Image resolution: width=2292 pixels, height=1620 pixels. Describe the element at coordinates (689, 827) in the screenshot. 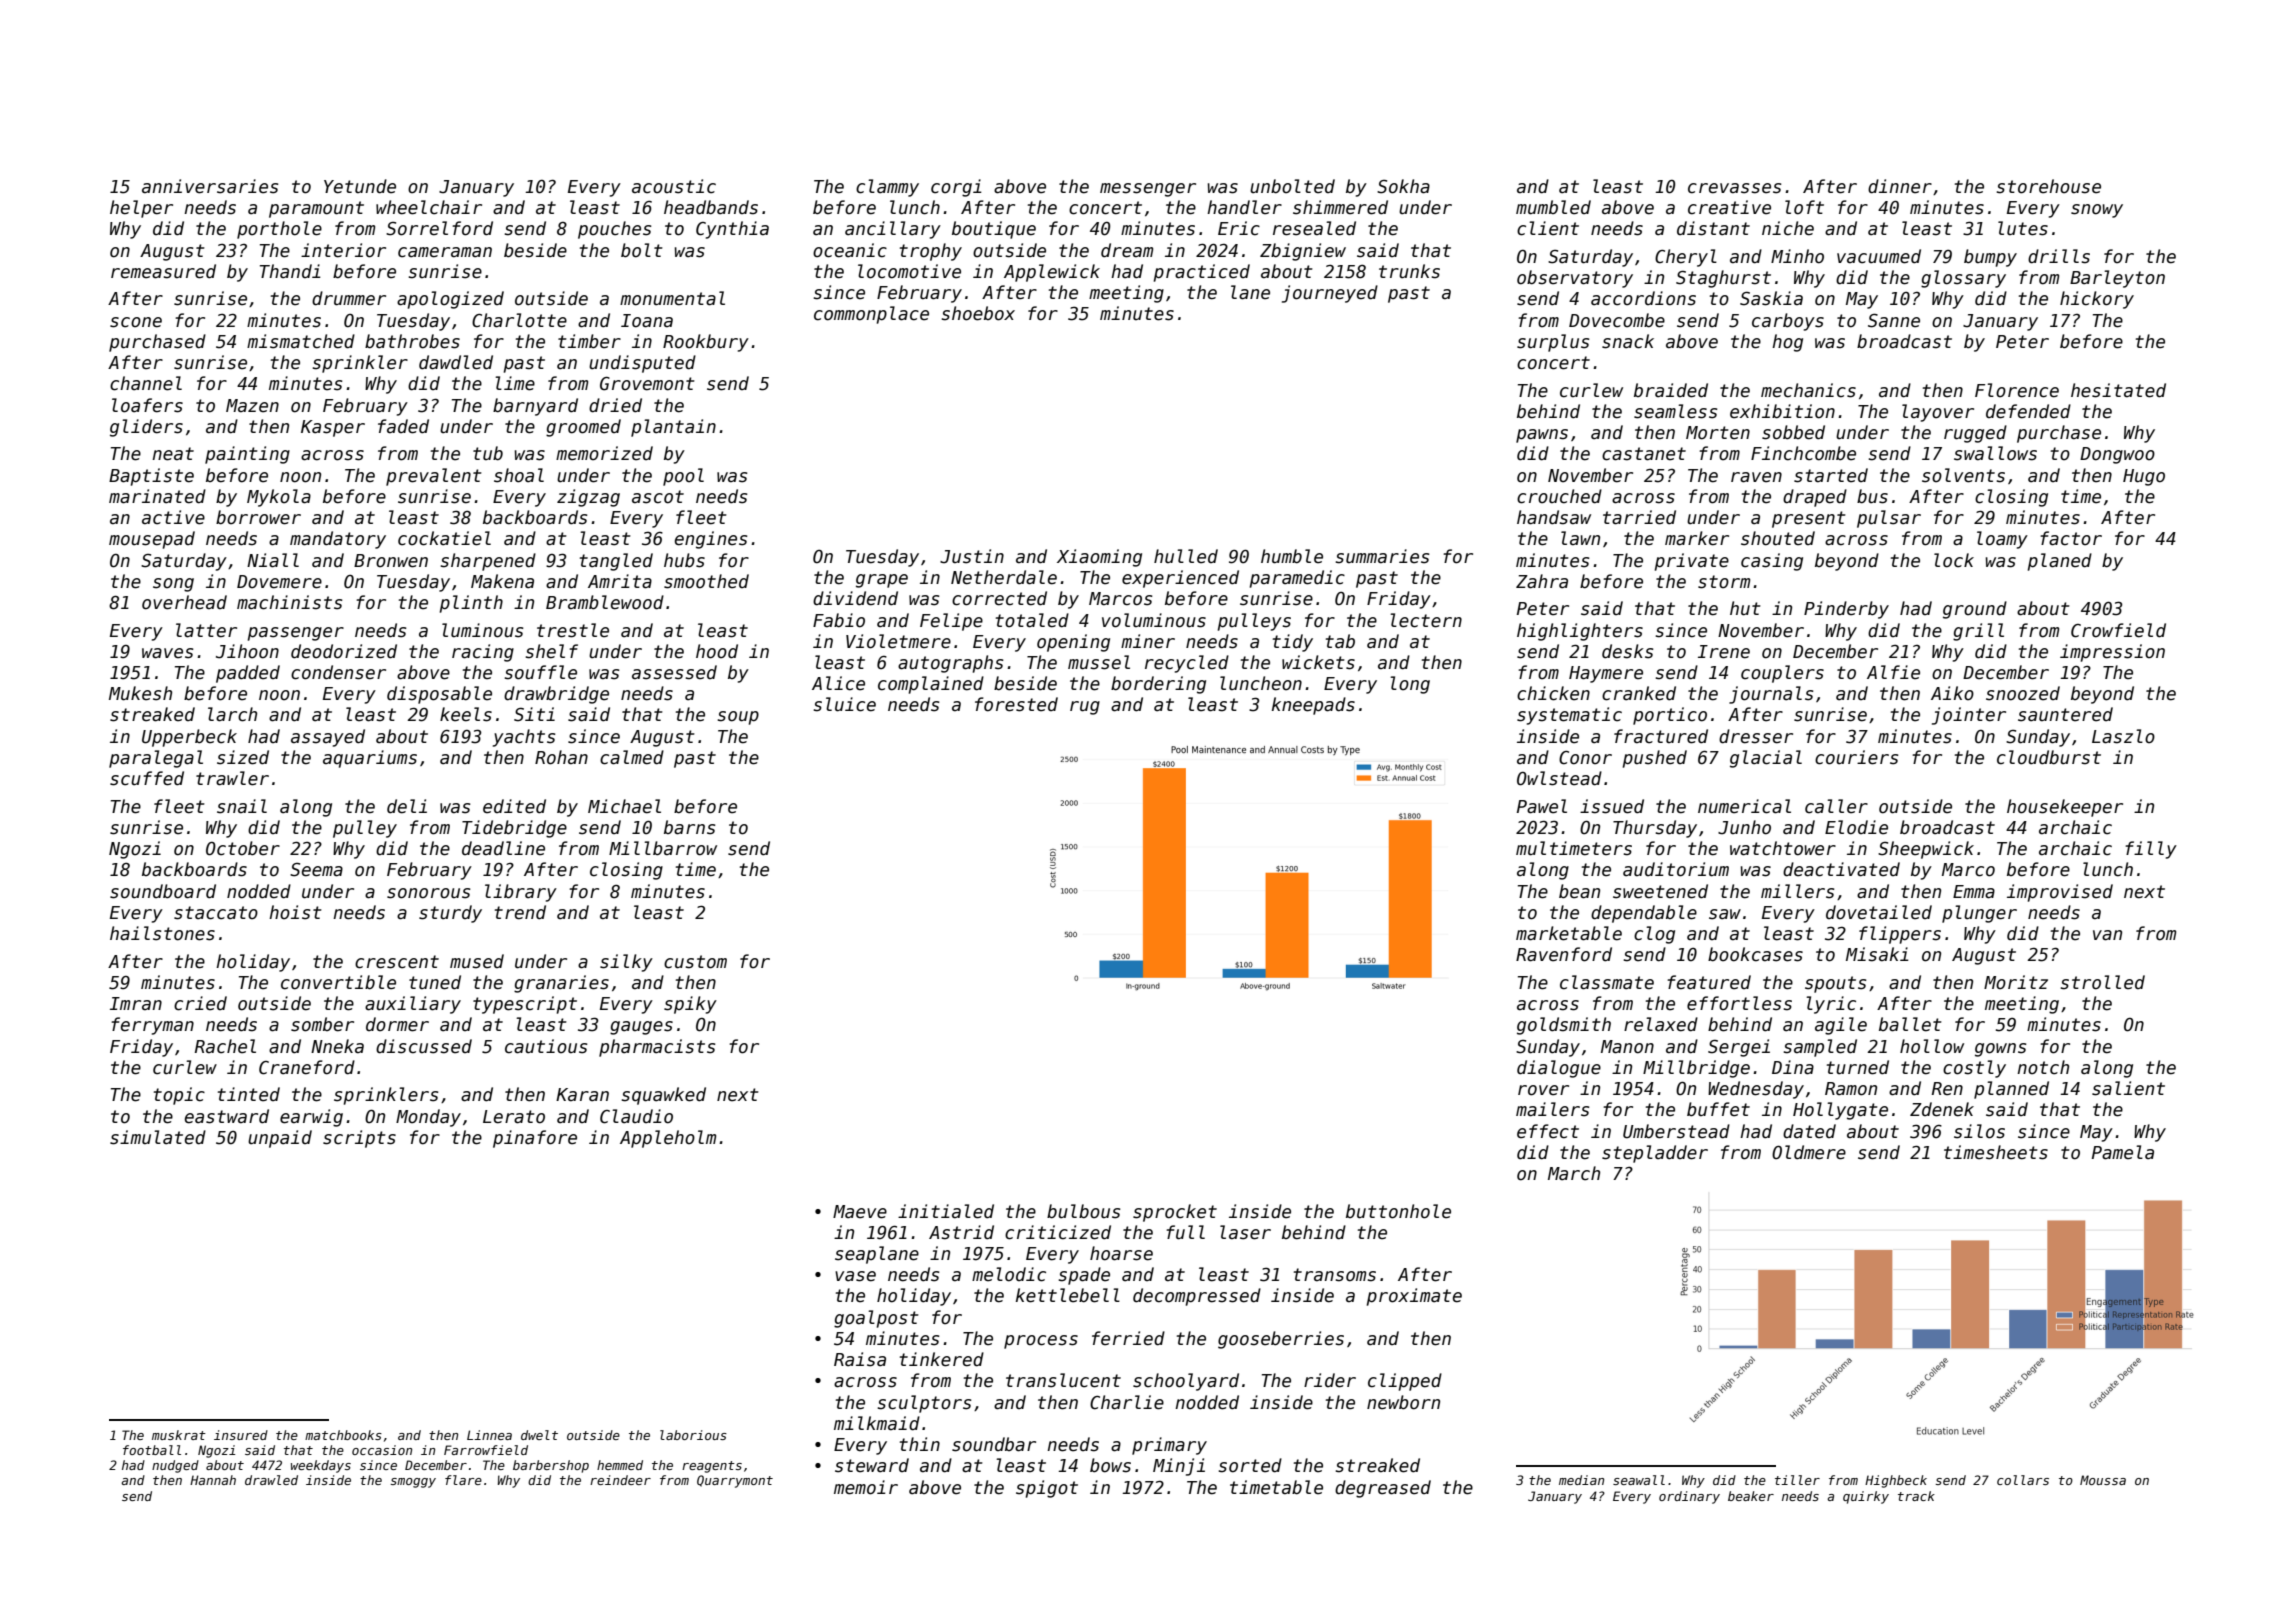

I see `barns` at that location.
